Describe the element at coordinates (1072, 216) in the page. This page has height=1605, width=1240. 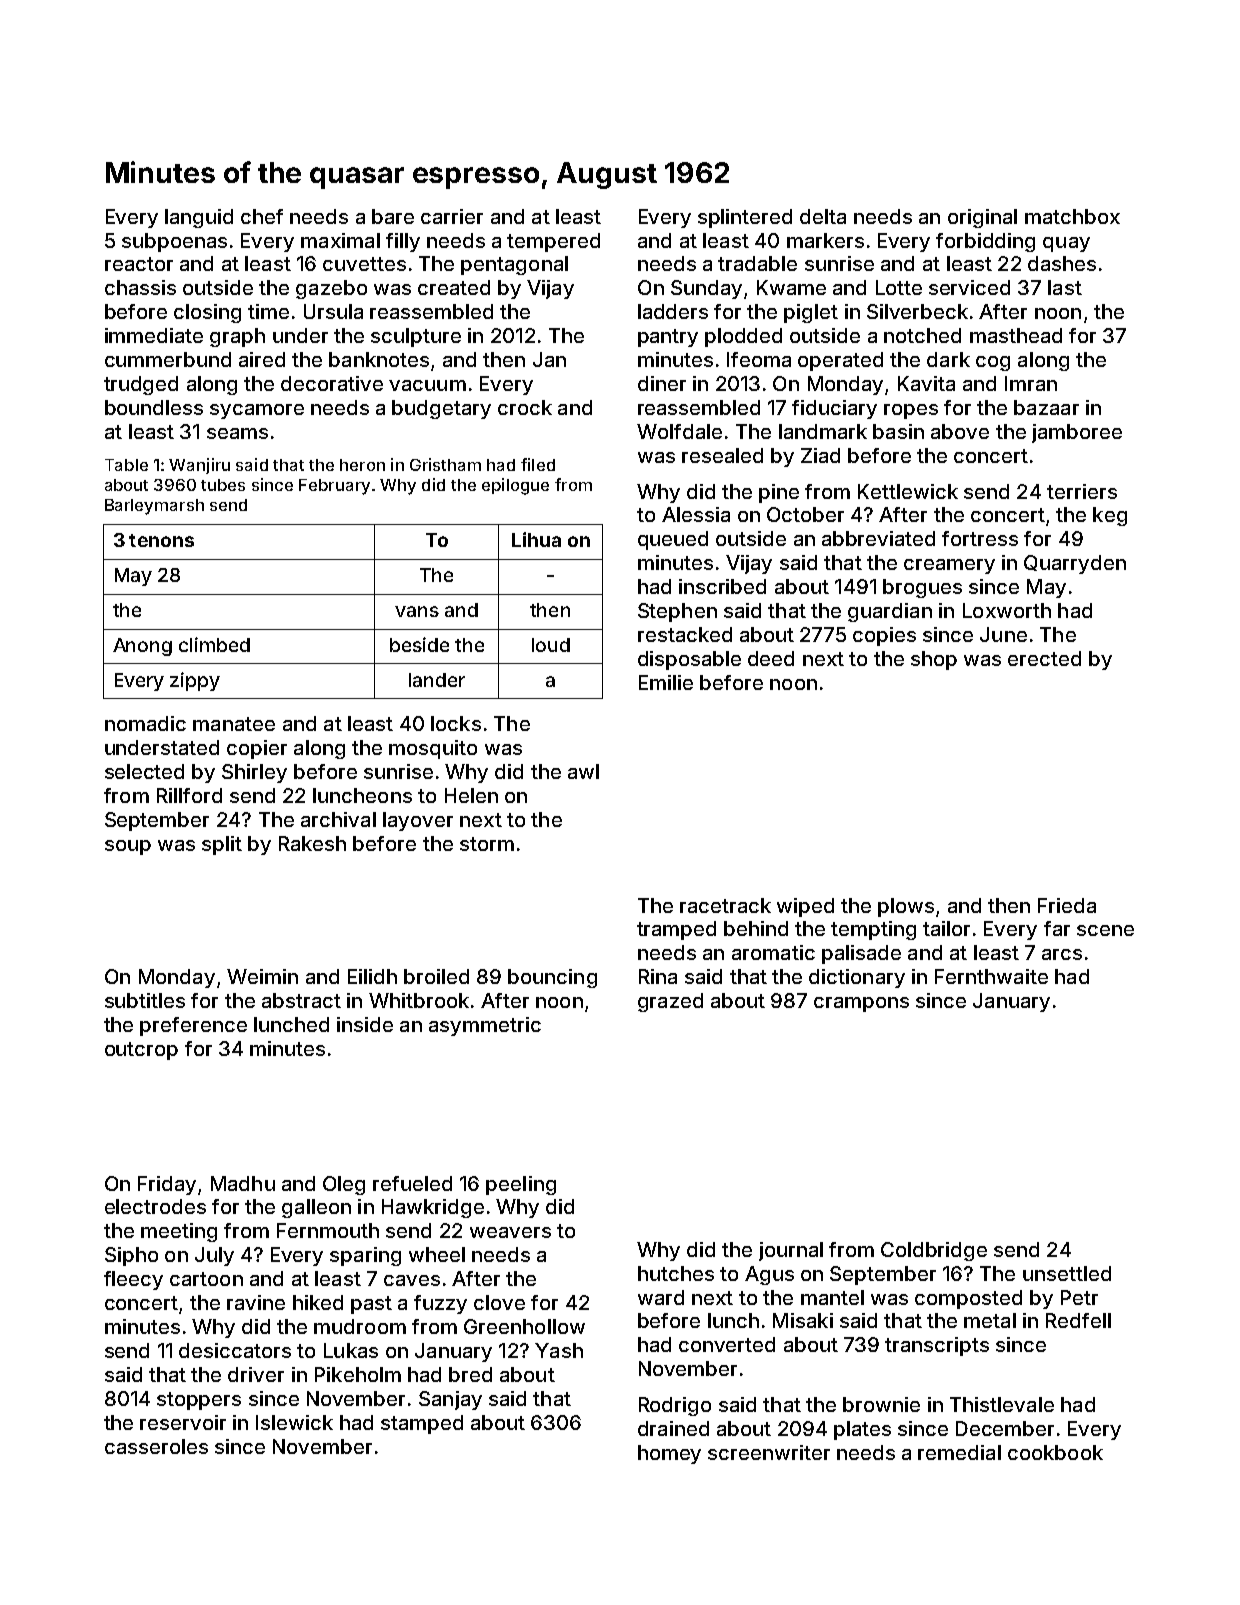
I see `matchbox` at that location.
